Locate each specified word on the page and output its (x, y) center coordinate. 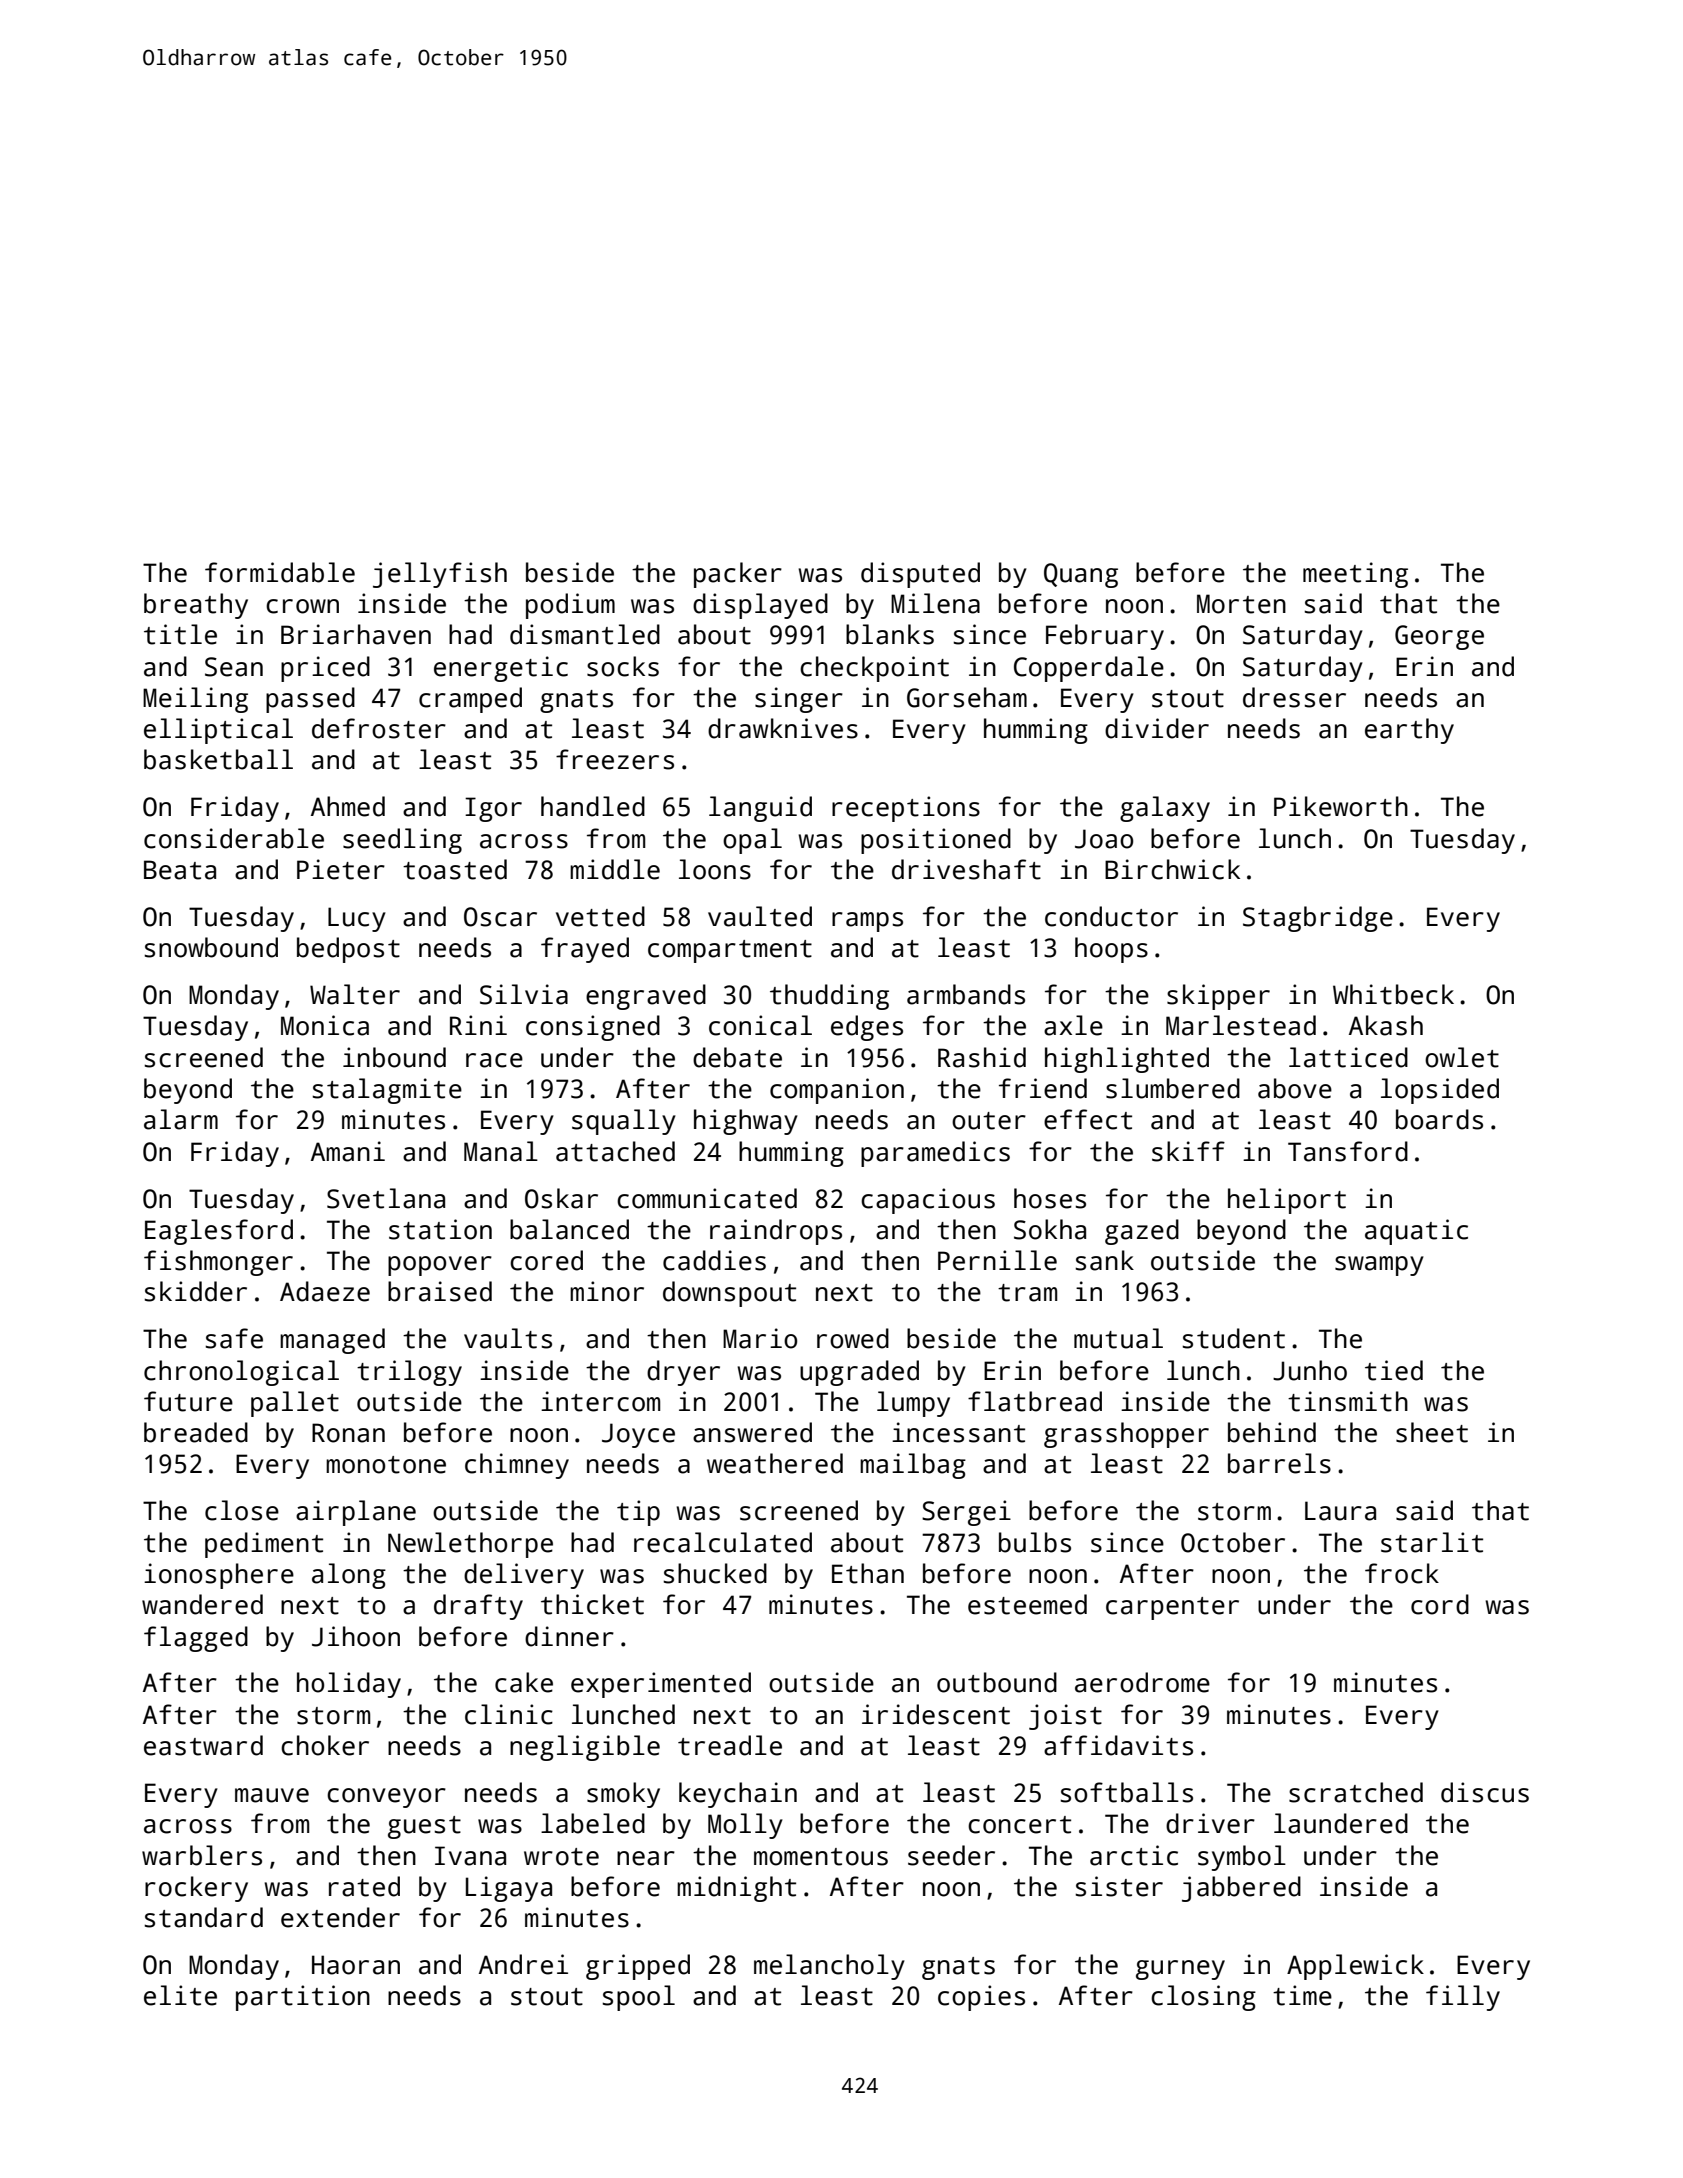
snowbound (211, 947)
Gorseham (967, 697)
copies (981, 1998)
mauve (272, 1795)
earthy (1409, 731)
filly (1463, 1998)
